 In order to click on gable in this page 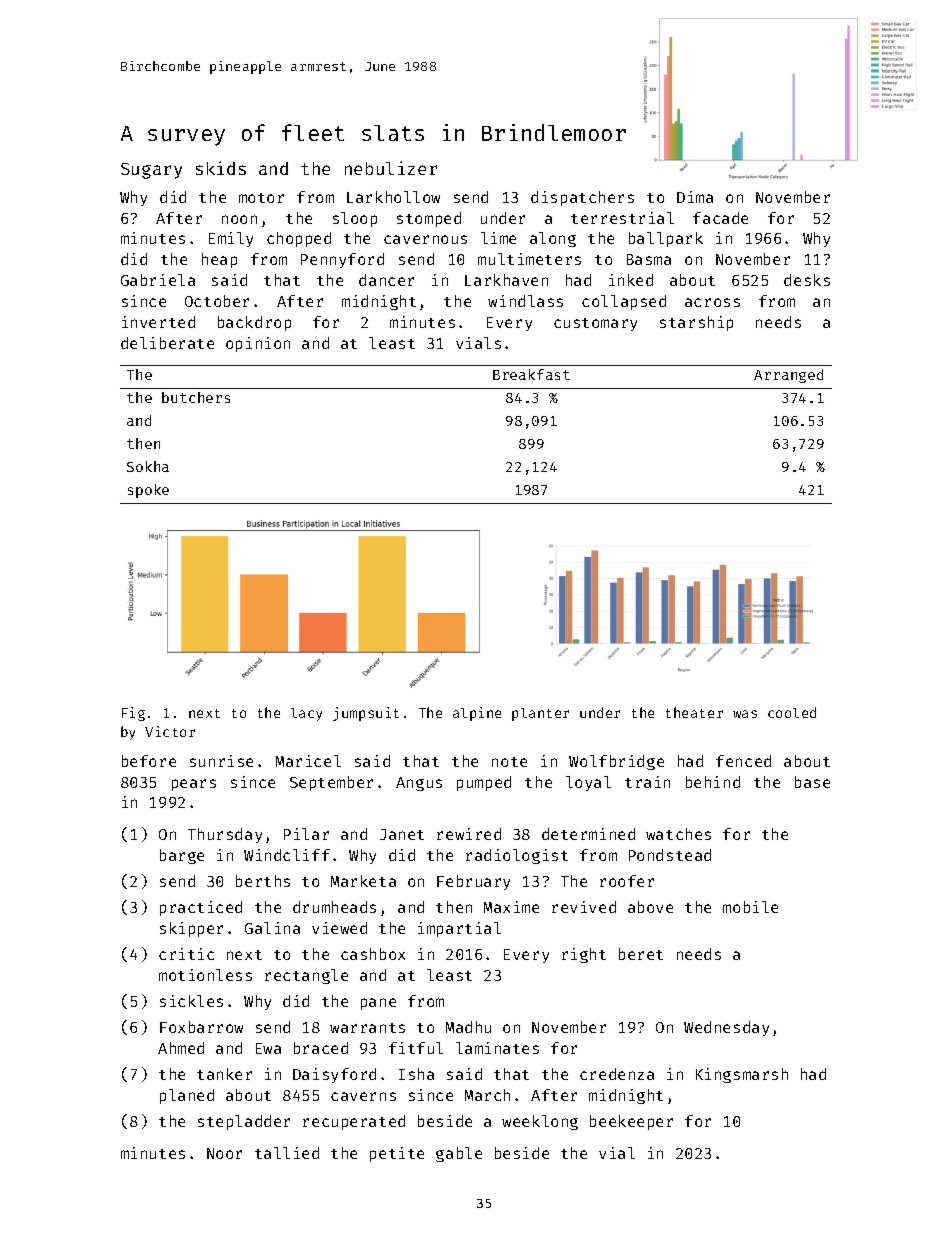, I will do `click(459, 1154)`.
